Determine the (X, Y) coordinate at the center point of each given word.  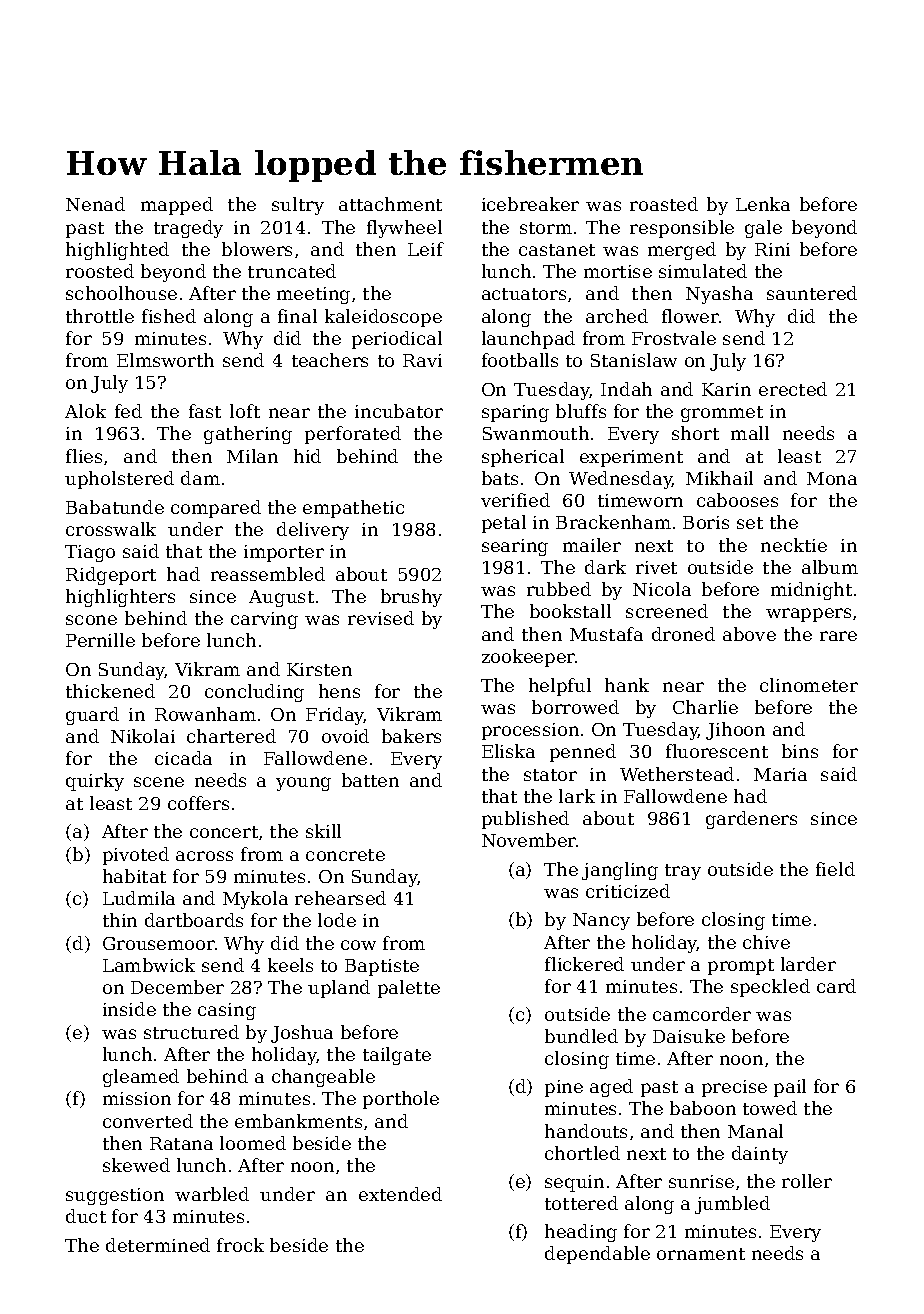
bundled (581, 1036)
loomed (253, 1143)
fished (169, 316)
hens (339, 691)
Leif (426, 249)
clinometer (809, 685)
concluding (254, 693)
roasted (664, 204)
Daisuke (689, 1036)
